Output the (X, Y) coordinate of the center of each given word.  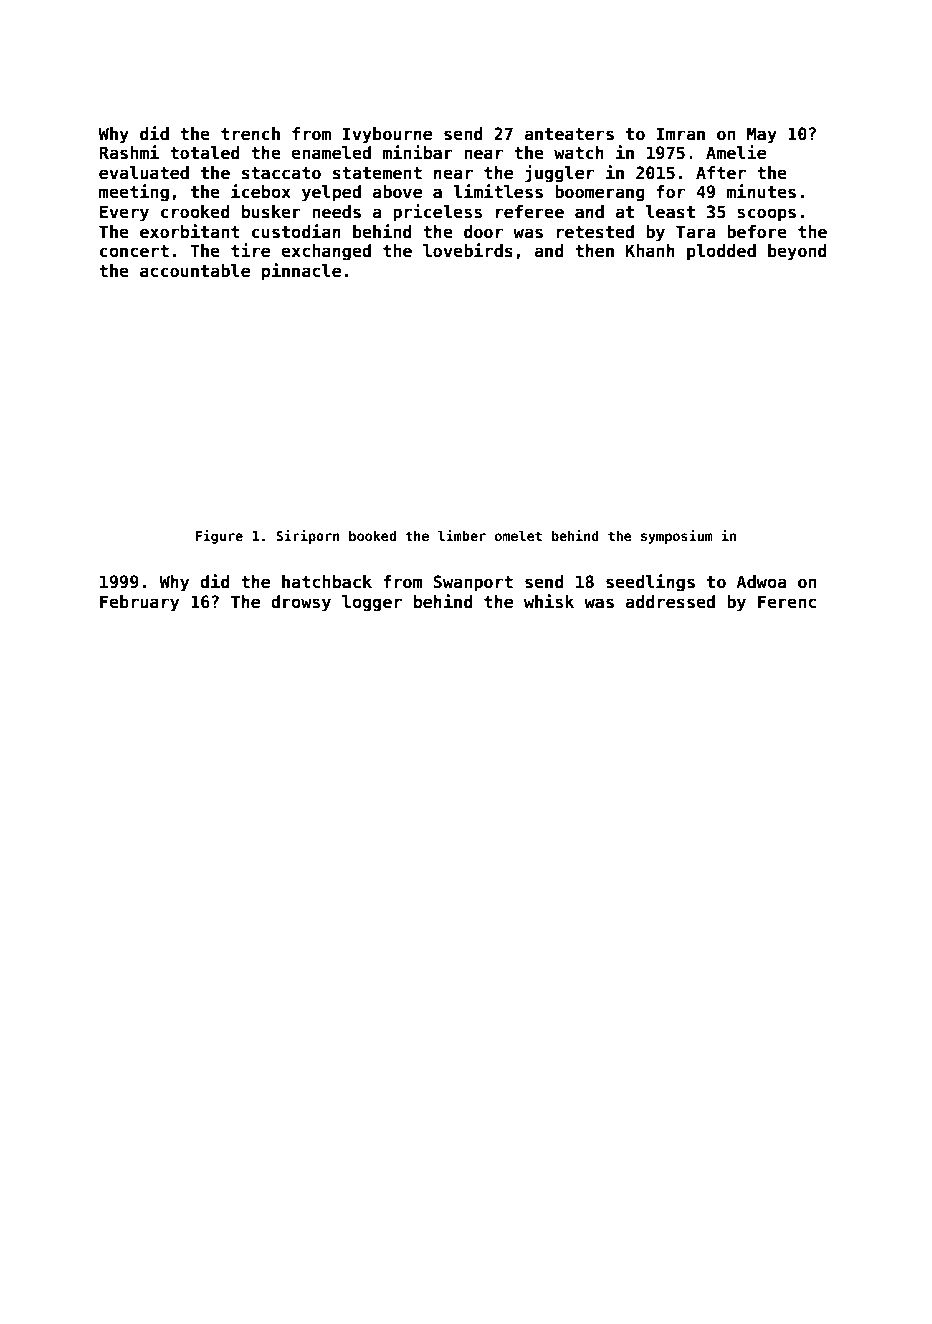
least (670, 212)
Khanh (650, 251)
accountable (195, 271)
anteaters (569, 134)
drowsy (301, 603)
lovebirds (468, 250)
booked (372, 535)
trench (250, 134)
